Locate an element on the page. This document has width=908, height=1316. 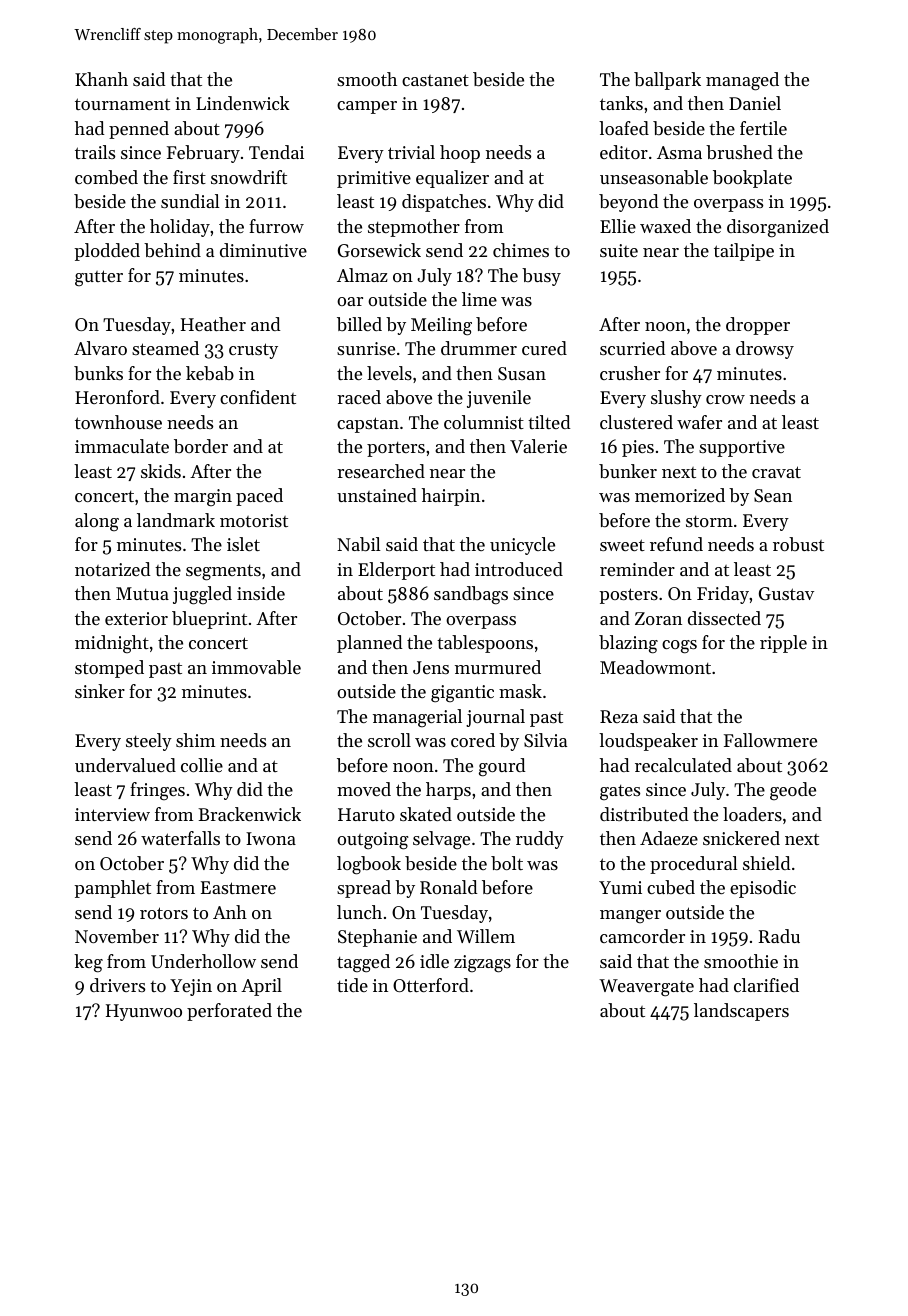
trails is located at coordinates (95, 152).
